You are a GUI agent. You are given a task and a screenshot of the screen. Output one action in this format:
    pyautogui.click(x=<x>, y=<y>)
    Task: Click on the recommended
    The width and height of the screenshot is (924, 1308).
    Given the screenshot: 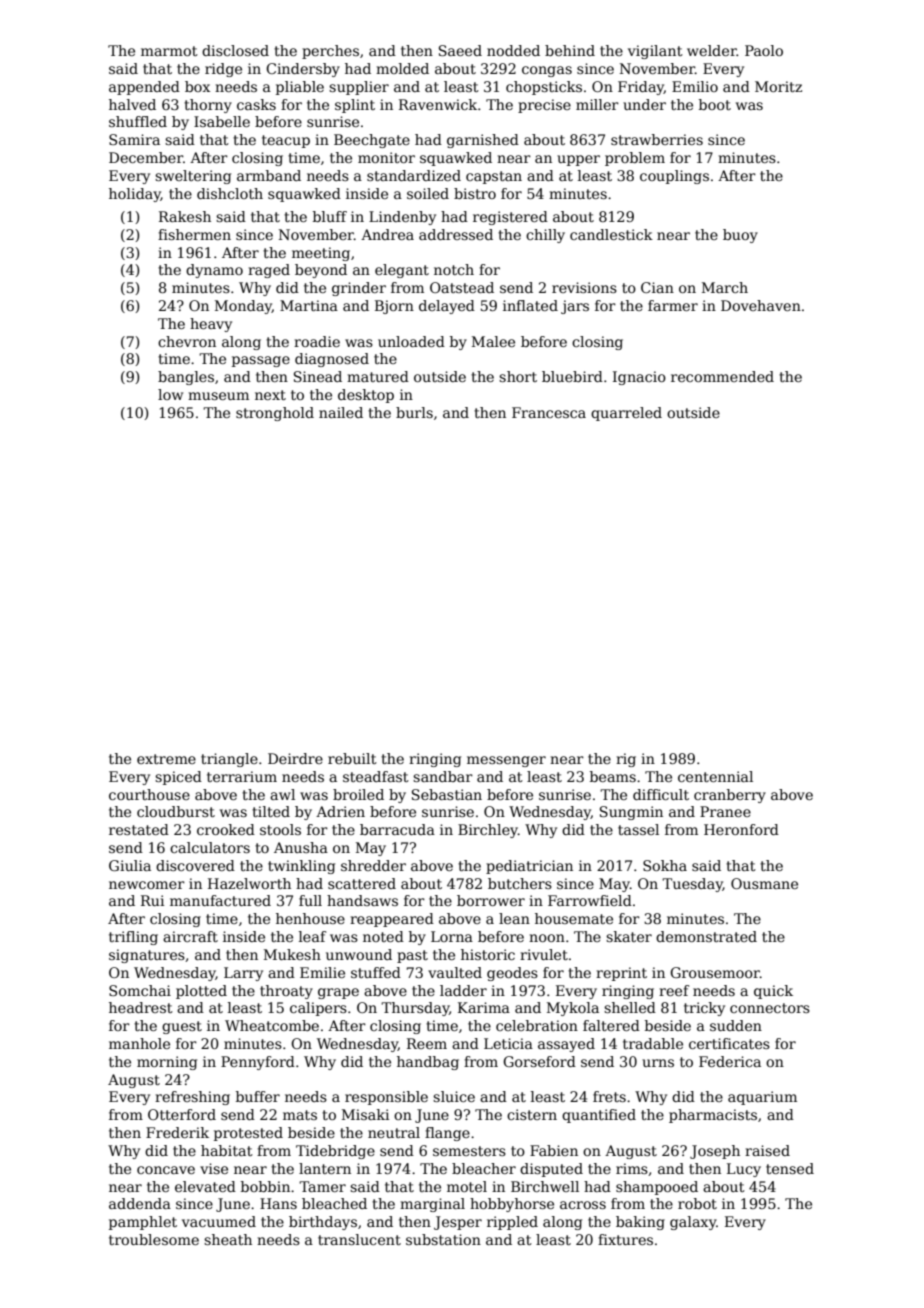 What is the action you would take?
    pyautogui.click(x=722, y=376)
